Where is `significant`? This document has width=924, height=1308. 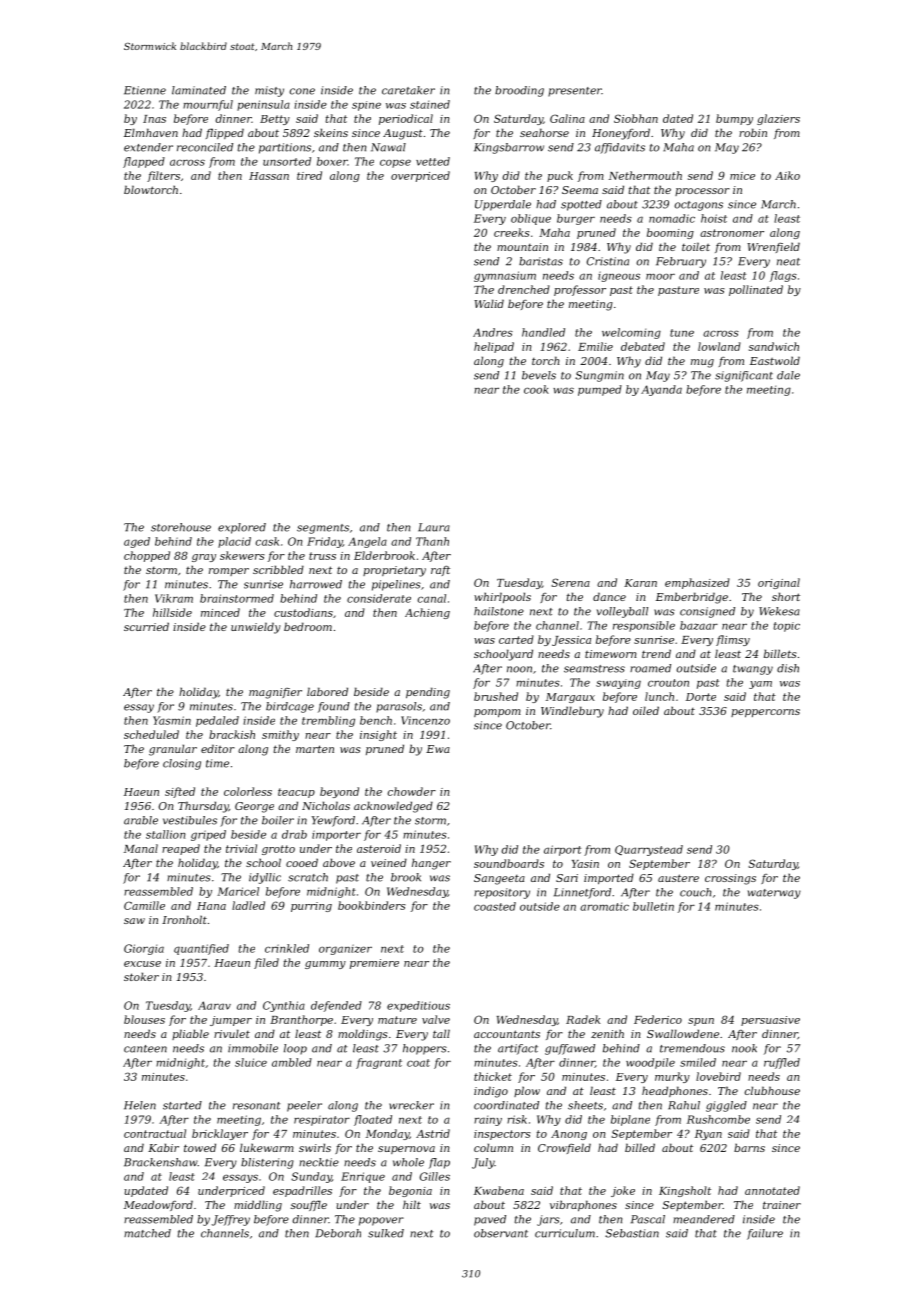
significant is located at coordinates (744, 376).
